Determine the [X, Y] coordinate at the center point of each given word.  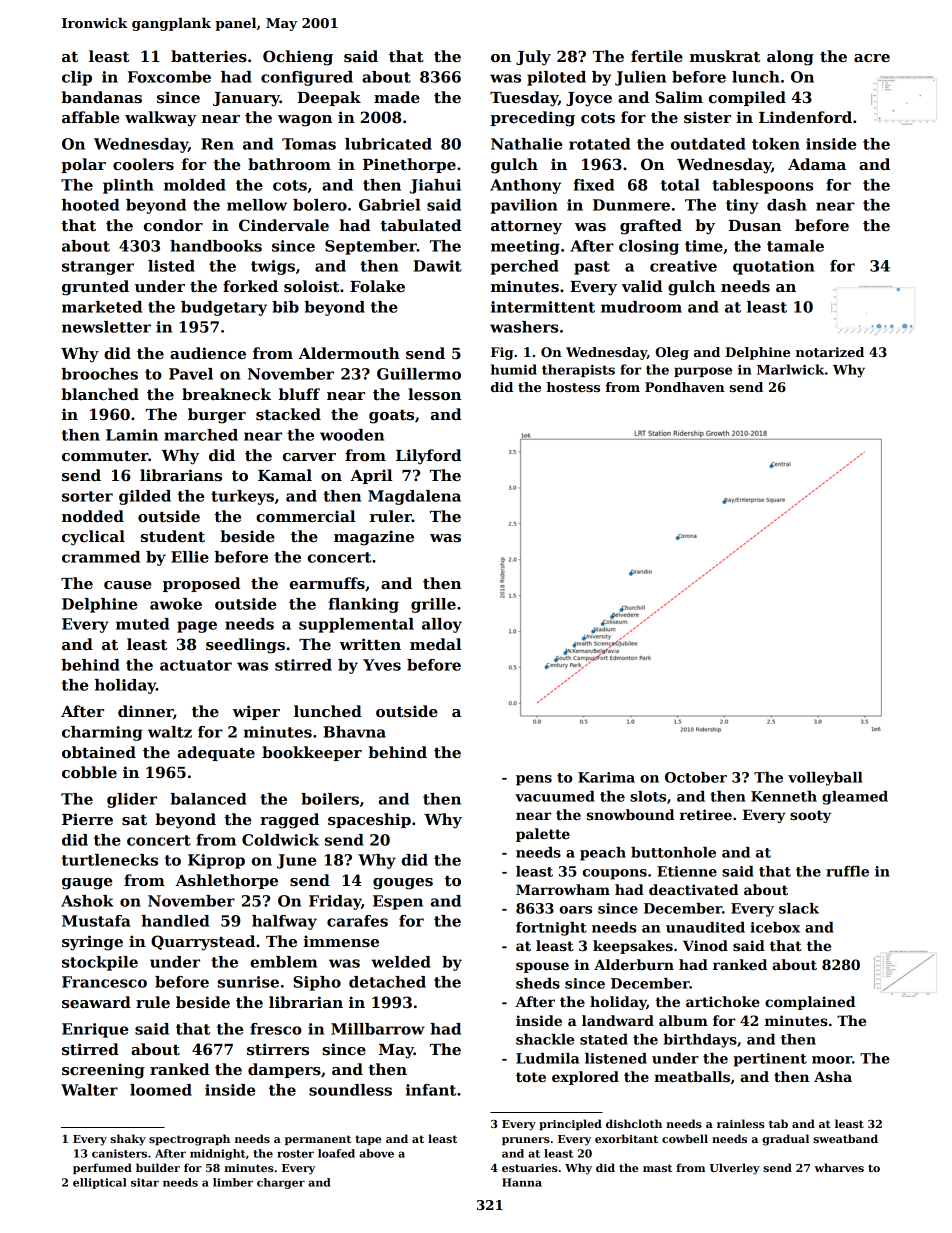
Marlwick [790, 369]
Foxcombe [169, 77]
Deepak [329, 98]
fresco [276, 1029]
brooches [99, 374]
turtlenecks [110, 860]
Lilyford [429, 457]
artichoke [723, 1001]
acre [872, 58]
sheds [538, 983]
